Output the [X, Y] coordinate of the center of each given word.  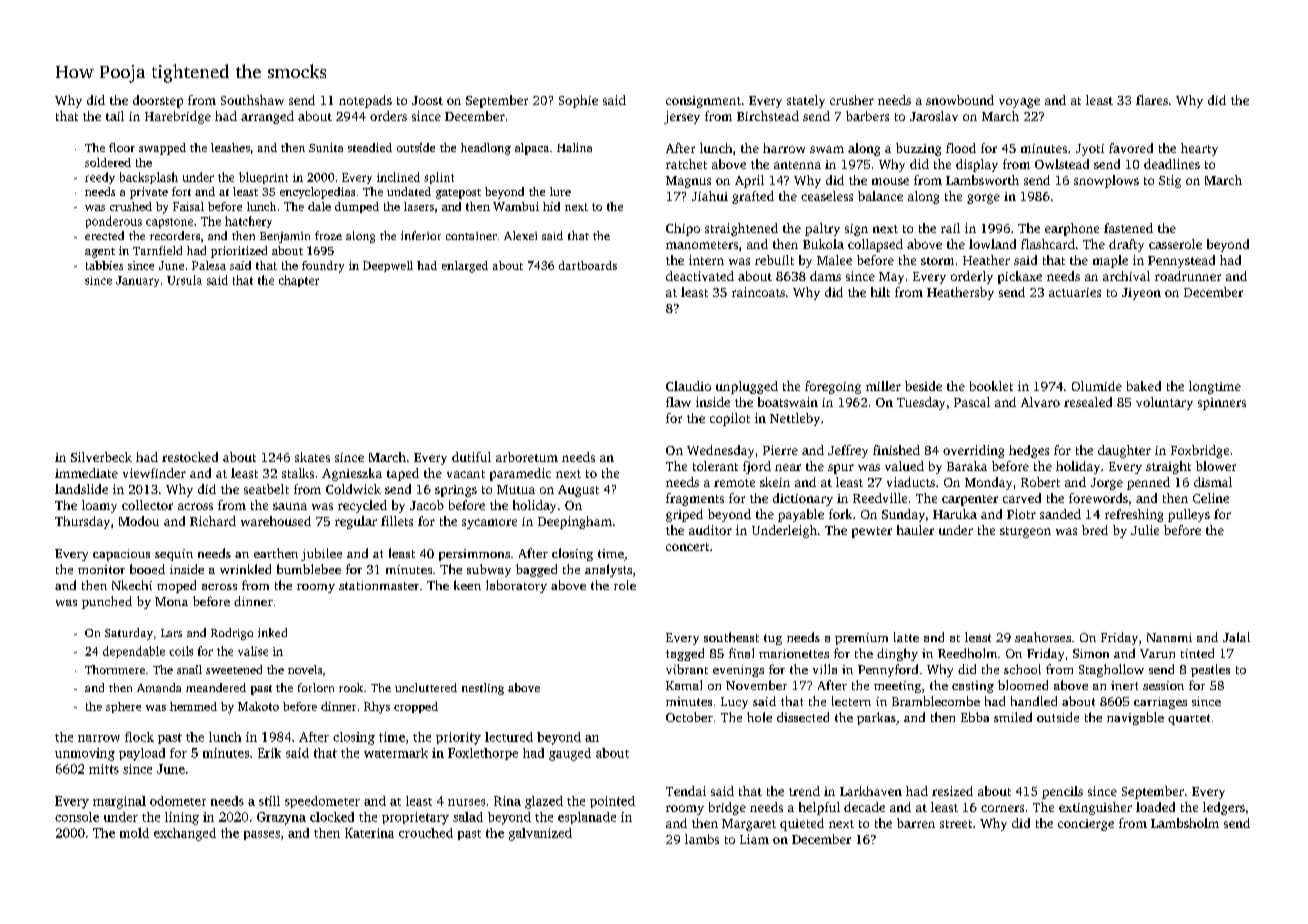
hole [759, 717]
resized [952, 791]
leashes [230, 147]
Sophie [578, 101]
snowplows [1106, 181]
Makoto [258, 706]
